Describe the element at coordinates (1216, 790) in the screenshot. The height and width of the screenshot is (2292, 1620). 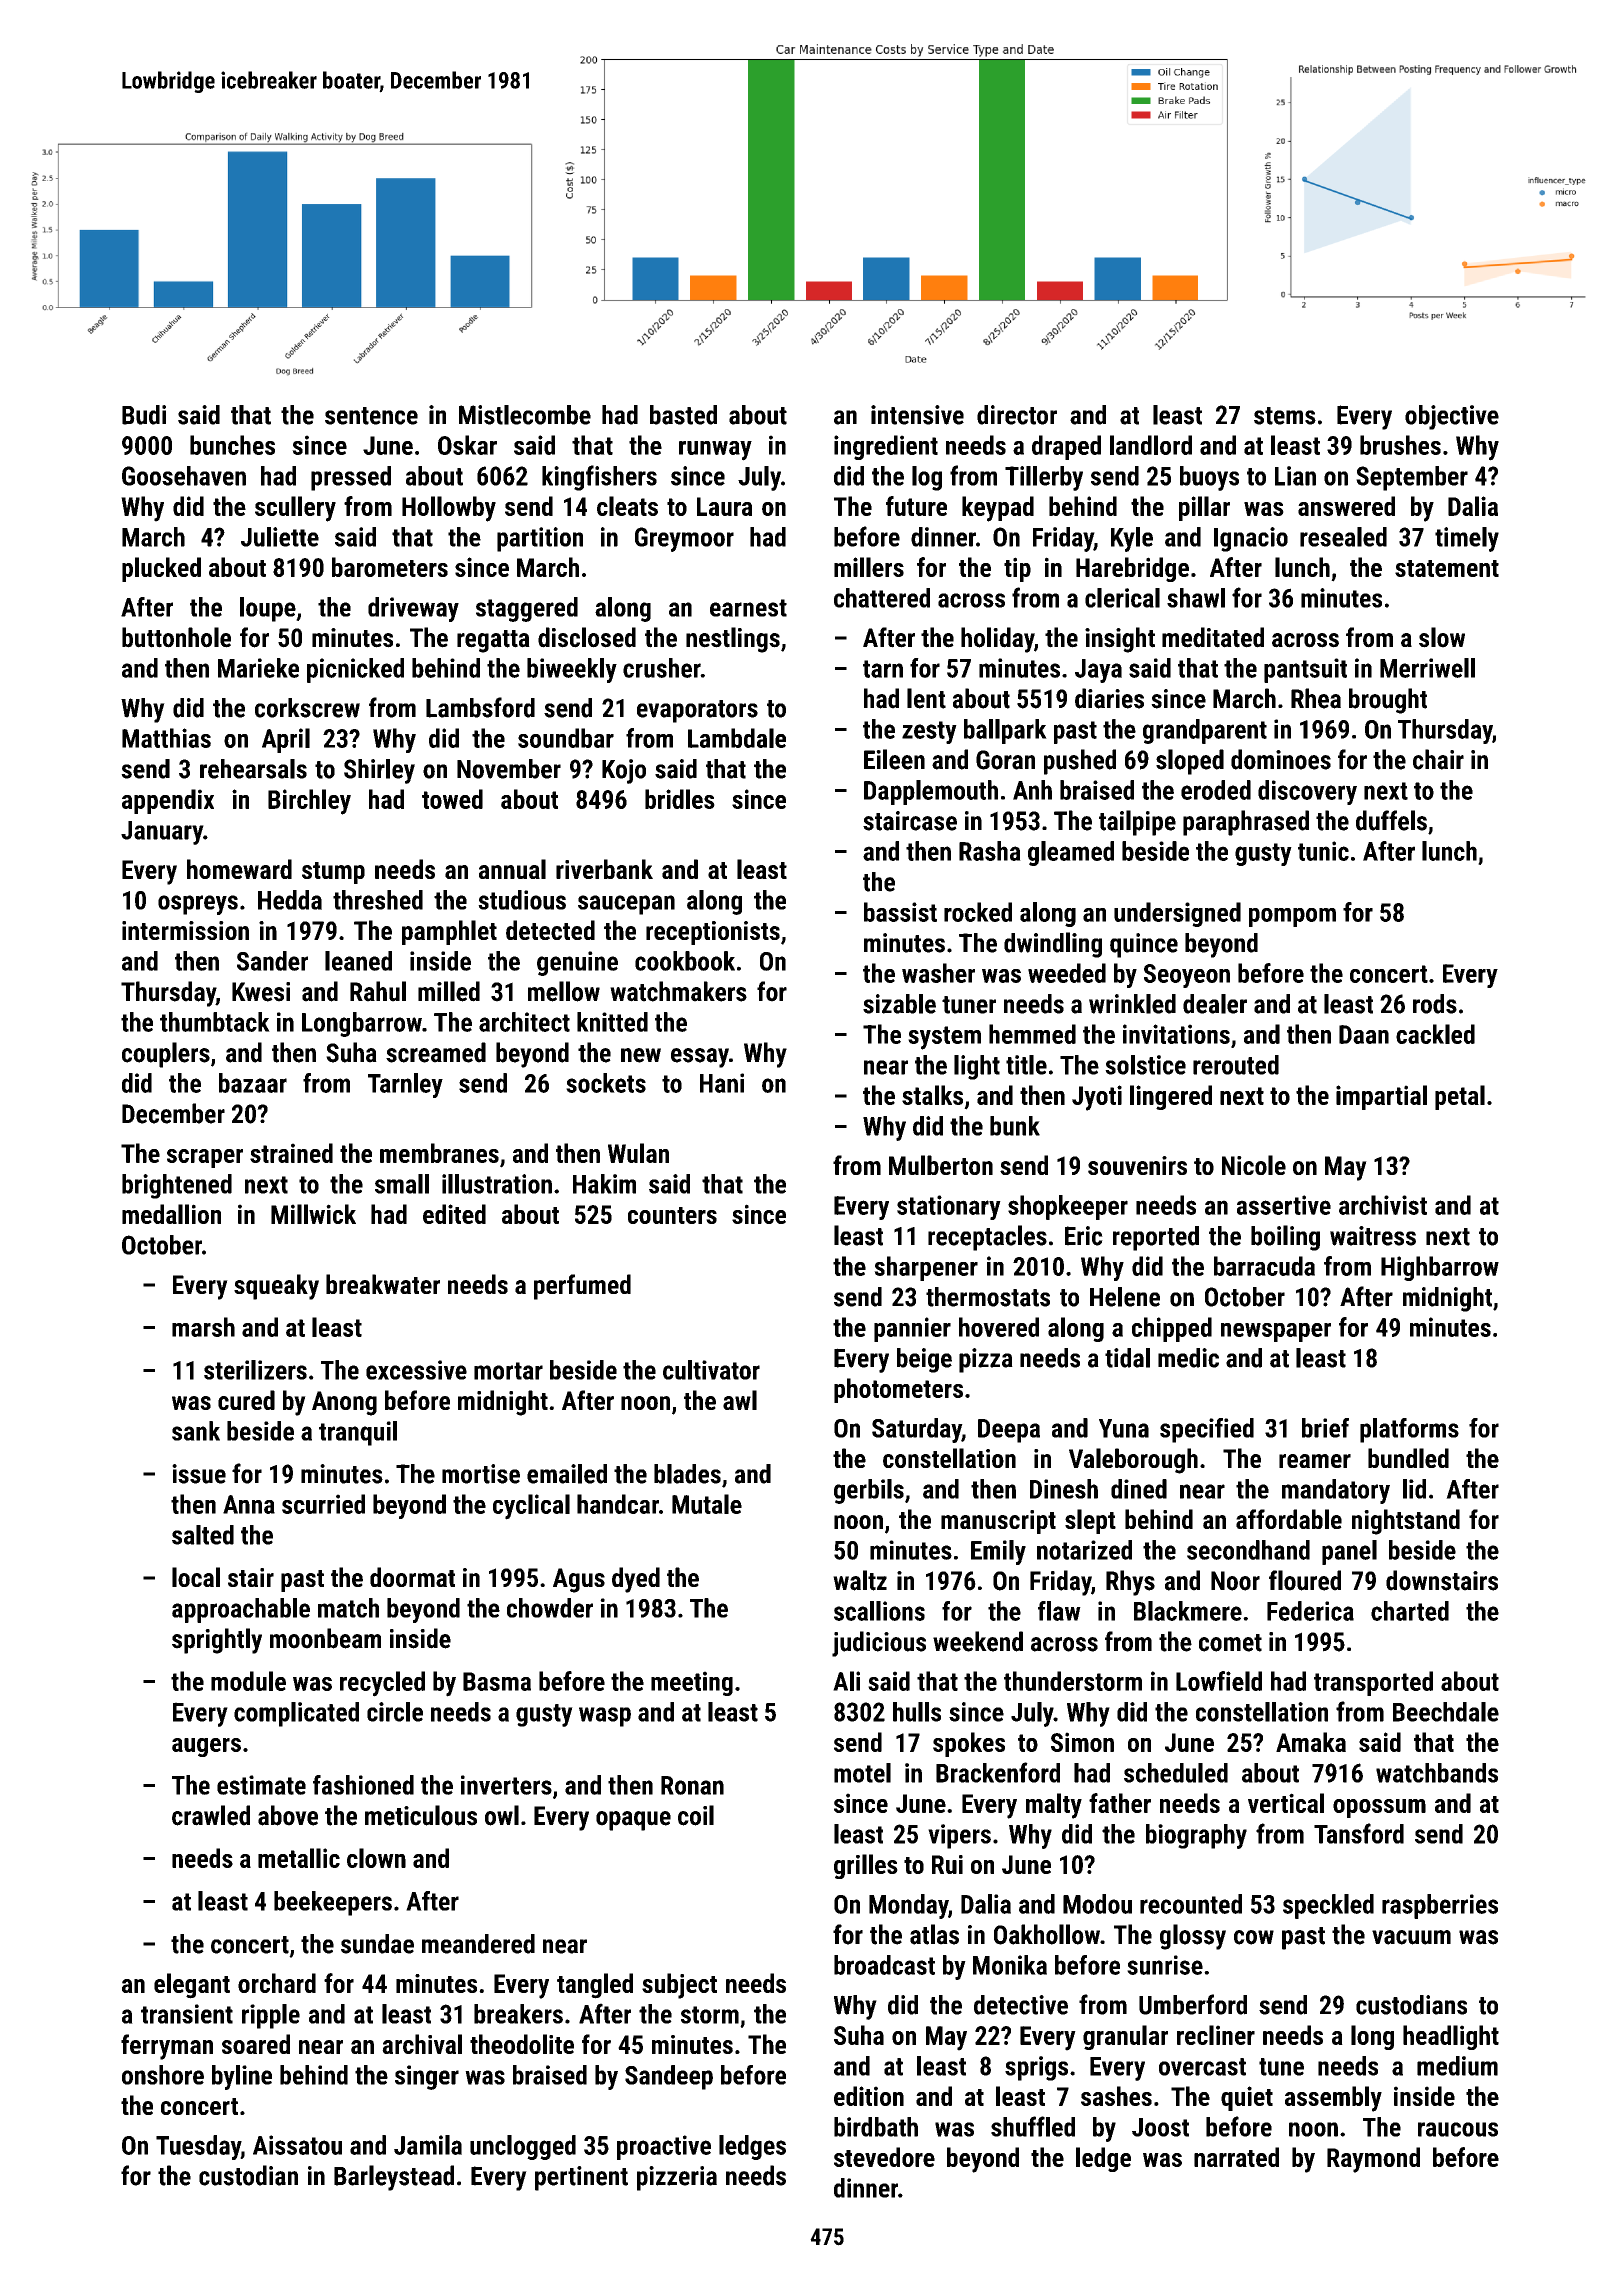
I see `eroded` at that location.
